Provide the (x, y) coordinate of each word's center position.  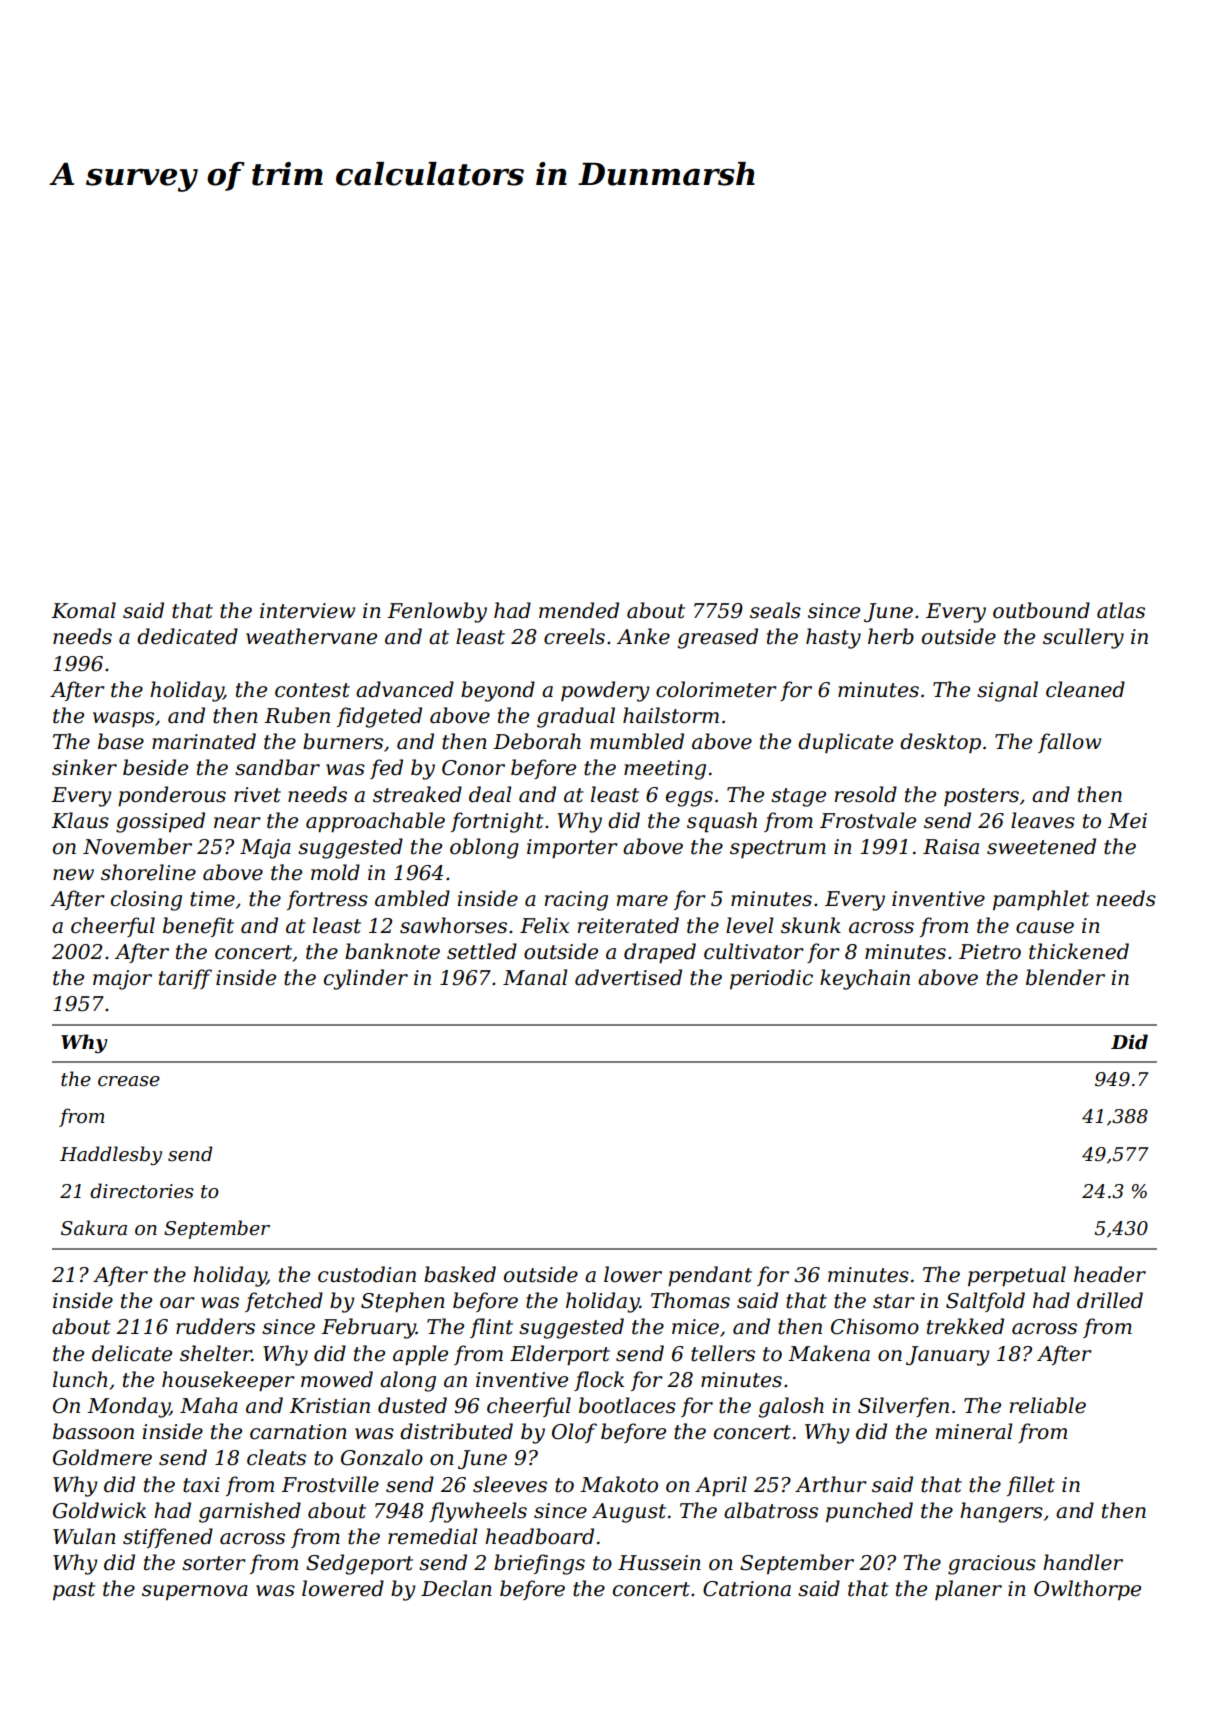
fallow (1069, 743)
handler (1083, 1562)
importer (572, 848)
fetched (284, 1302)
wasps (123, 719)
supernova (195, 1592)
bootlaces (627, 1405)
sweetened (1041, 846)
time (212, 899)
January (947, 1356)
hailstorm (671, 715)
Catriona (747, 1589)
